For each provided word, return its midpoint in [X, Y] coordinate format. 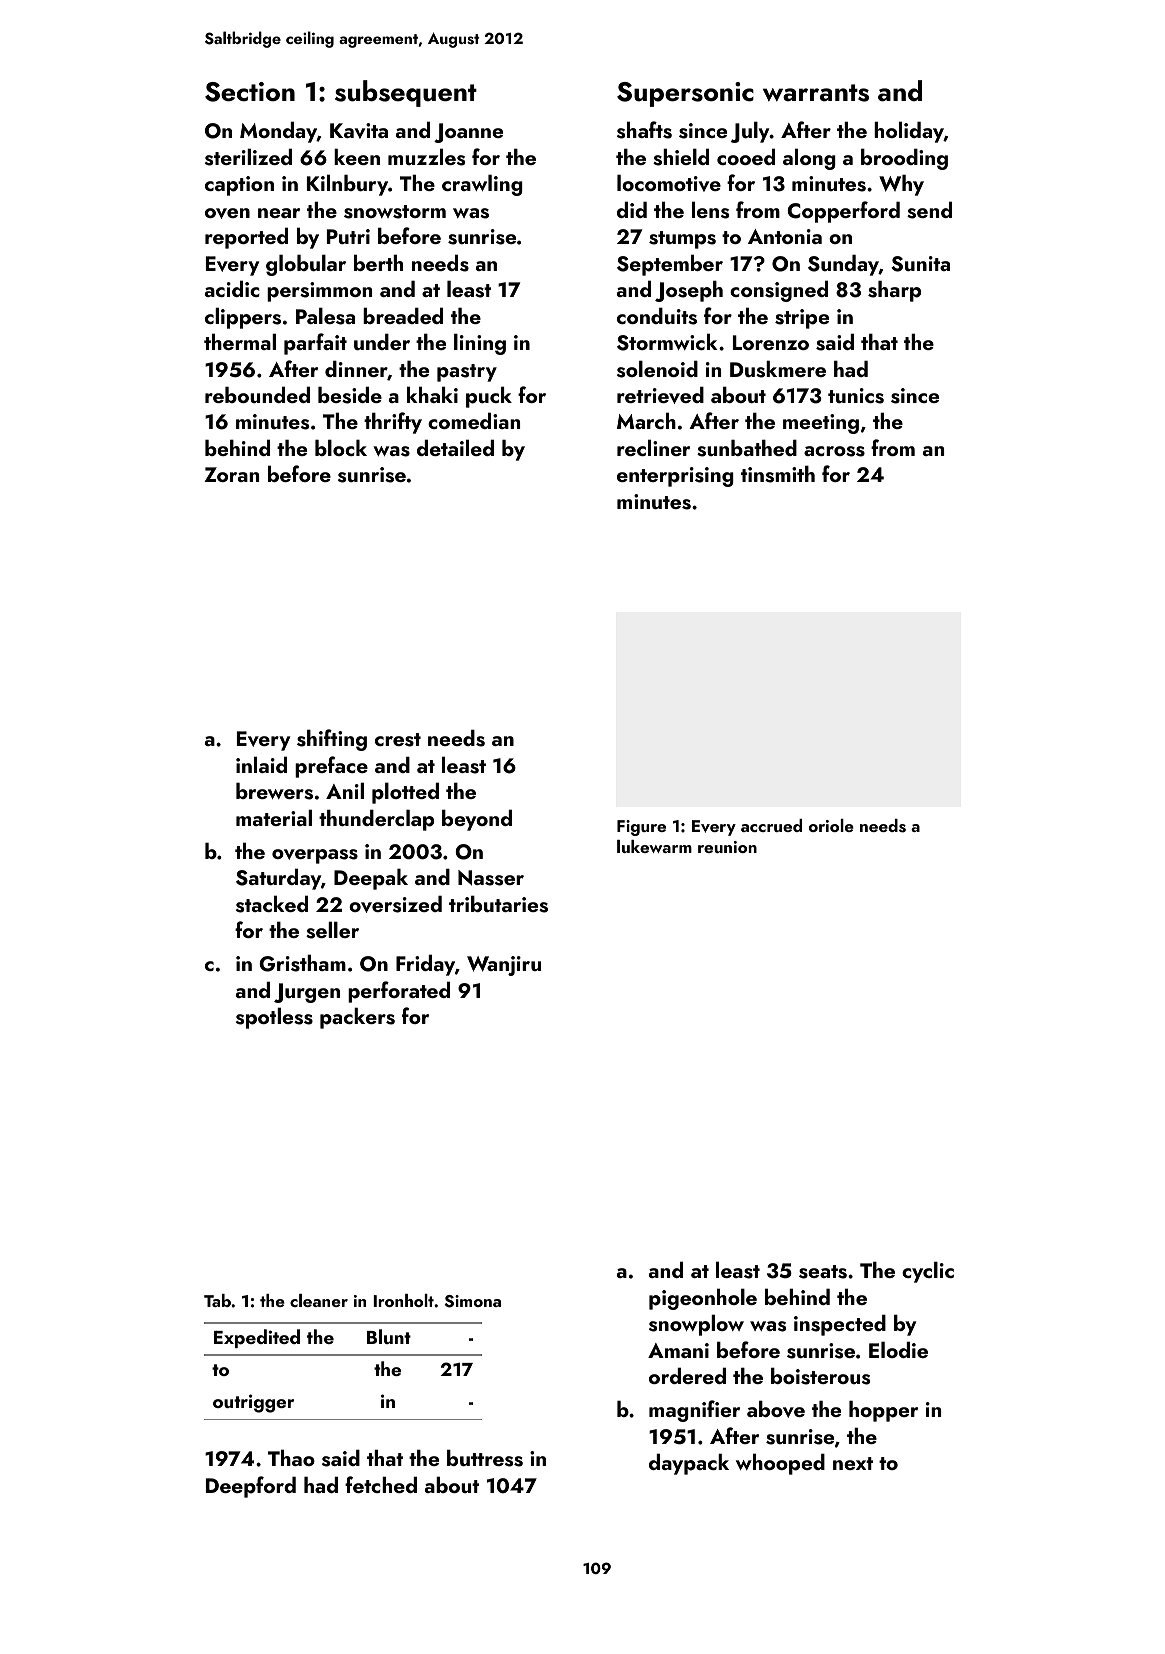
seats [823, 1272]
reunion [727, 847]
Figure [641, 828]
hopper [883, 1411]
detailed [455, 447]
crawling [482, 185]
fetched [381, 1484]
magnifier [694, 1411]
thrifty [393, 423]
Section [250, 92]
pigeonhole [703, 1299]
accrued [771, 825]
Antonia [785, 236]
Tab [217, 1300]
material [274, 817]
